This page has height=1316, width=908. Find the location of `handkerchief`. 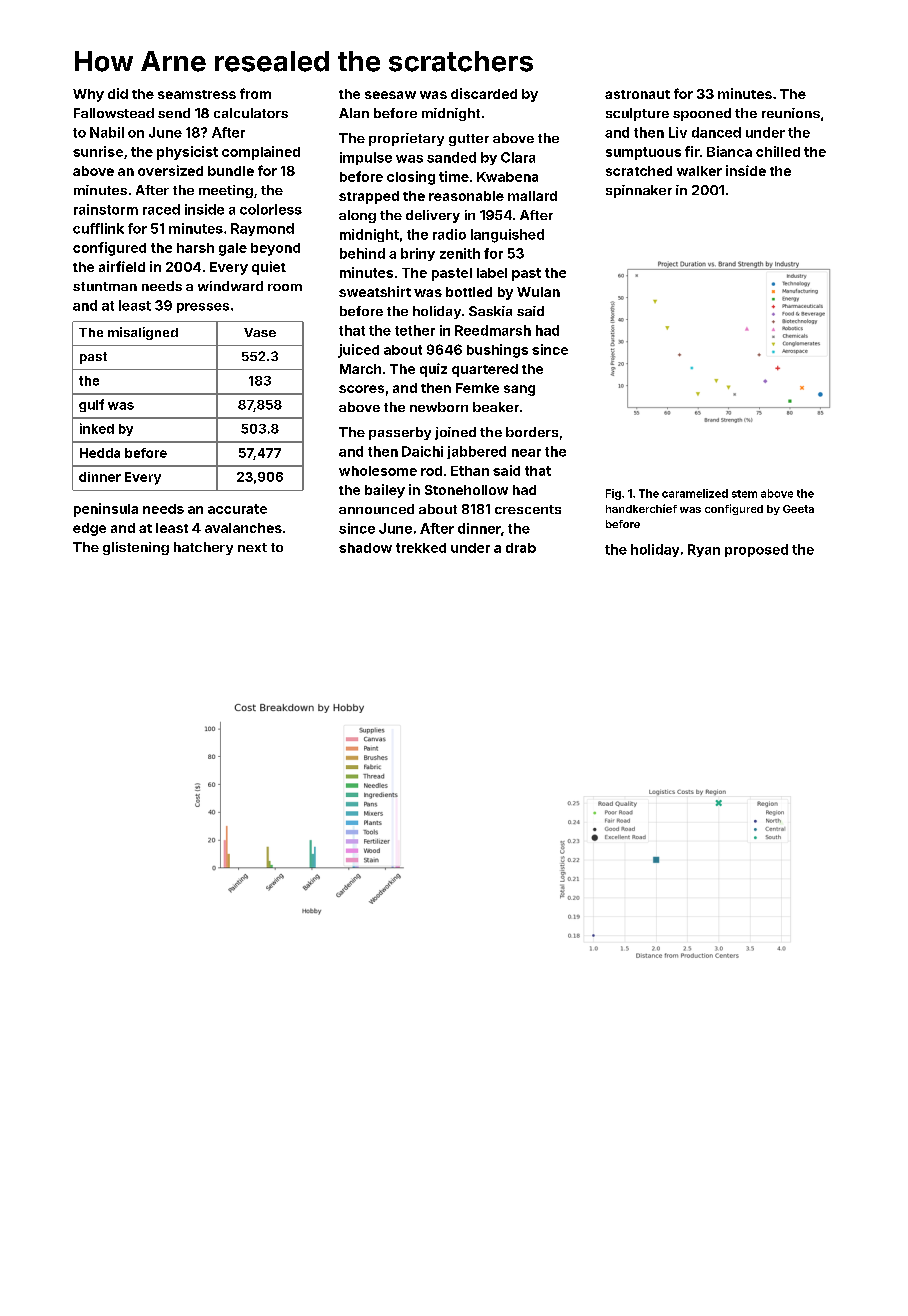

handkerchief is located at coordinates (641, 508).
